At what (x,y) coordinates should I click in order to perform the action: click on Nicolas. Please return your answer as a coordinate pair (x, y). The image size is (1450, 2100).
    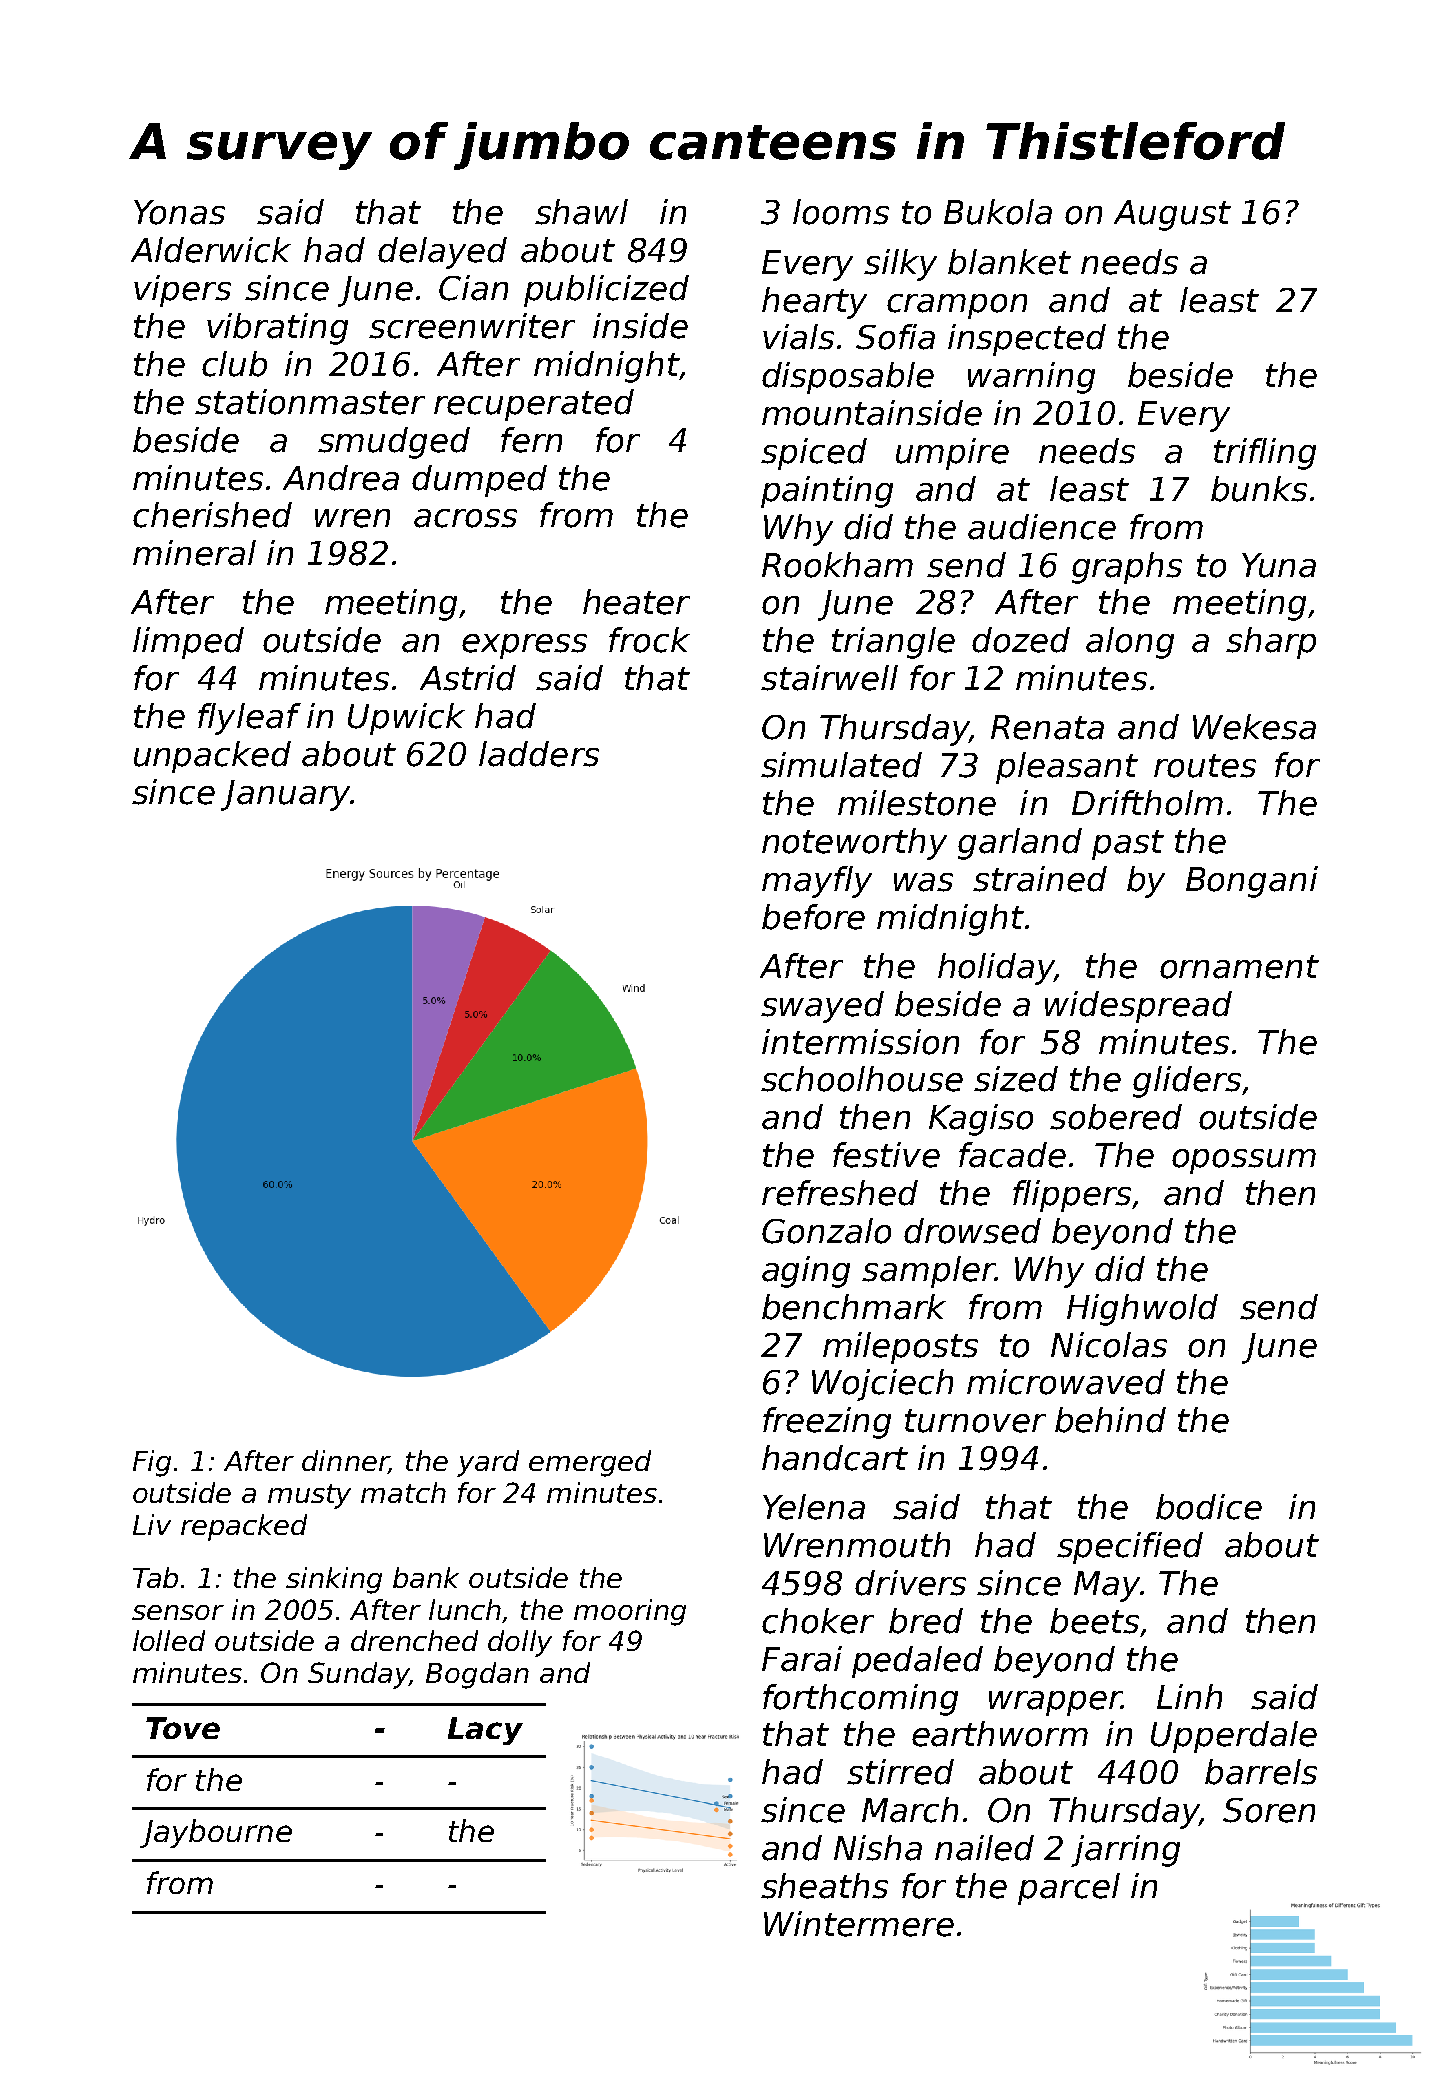
    Looking at the image, I should click on (1109, 1345).
